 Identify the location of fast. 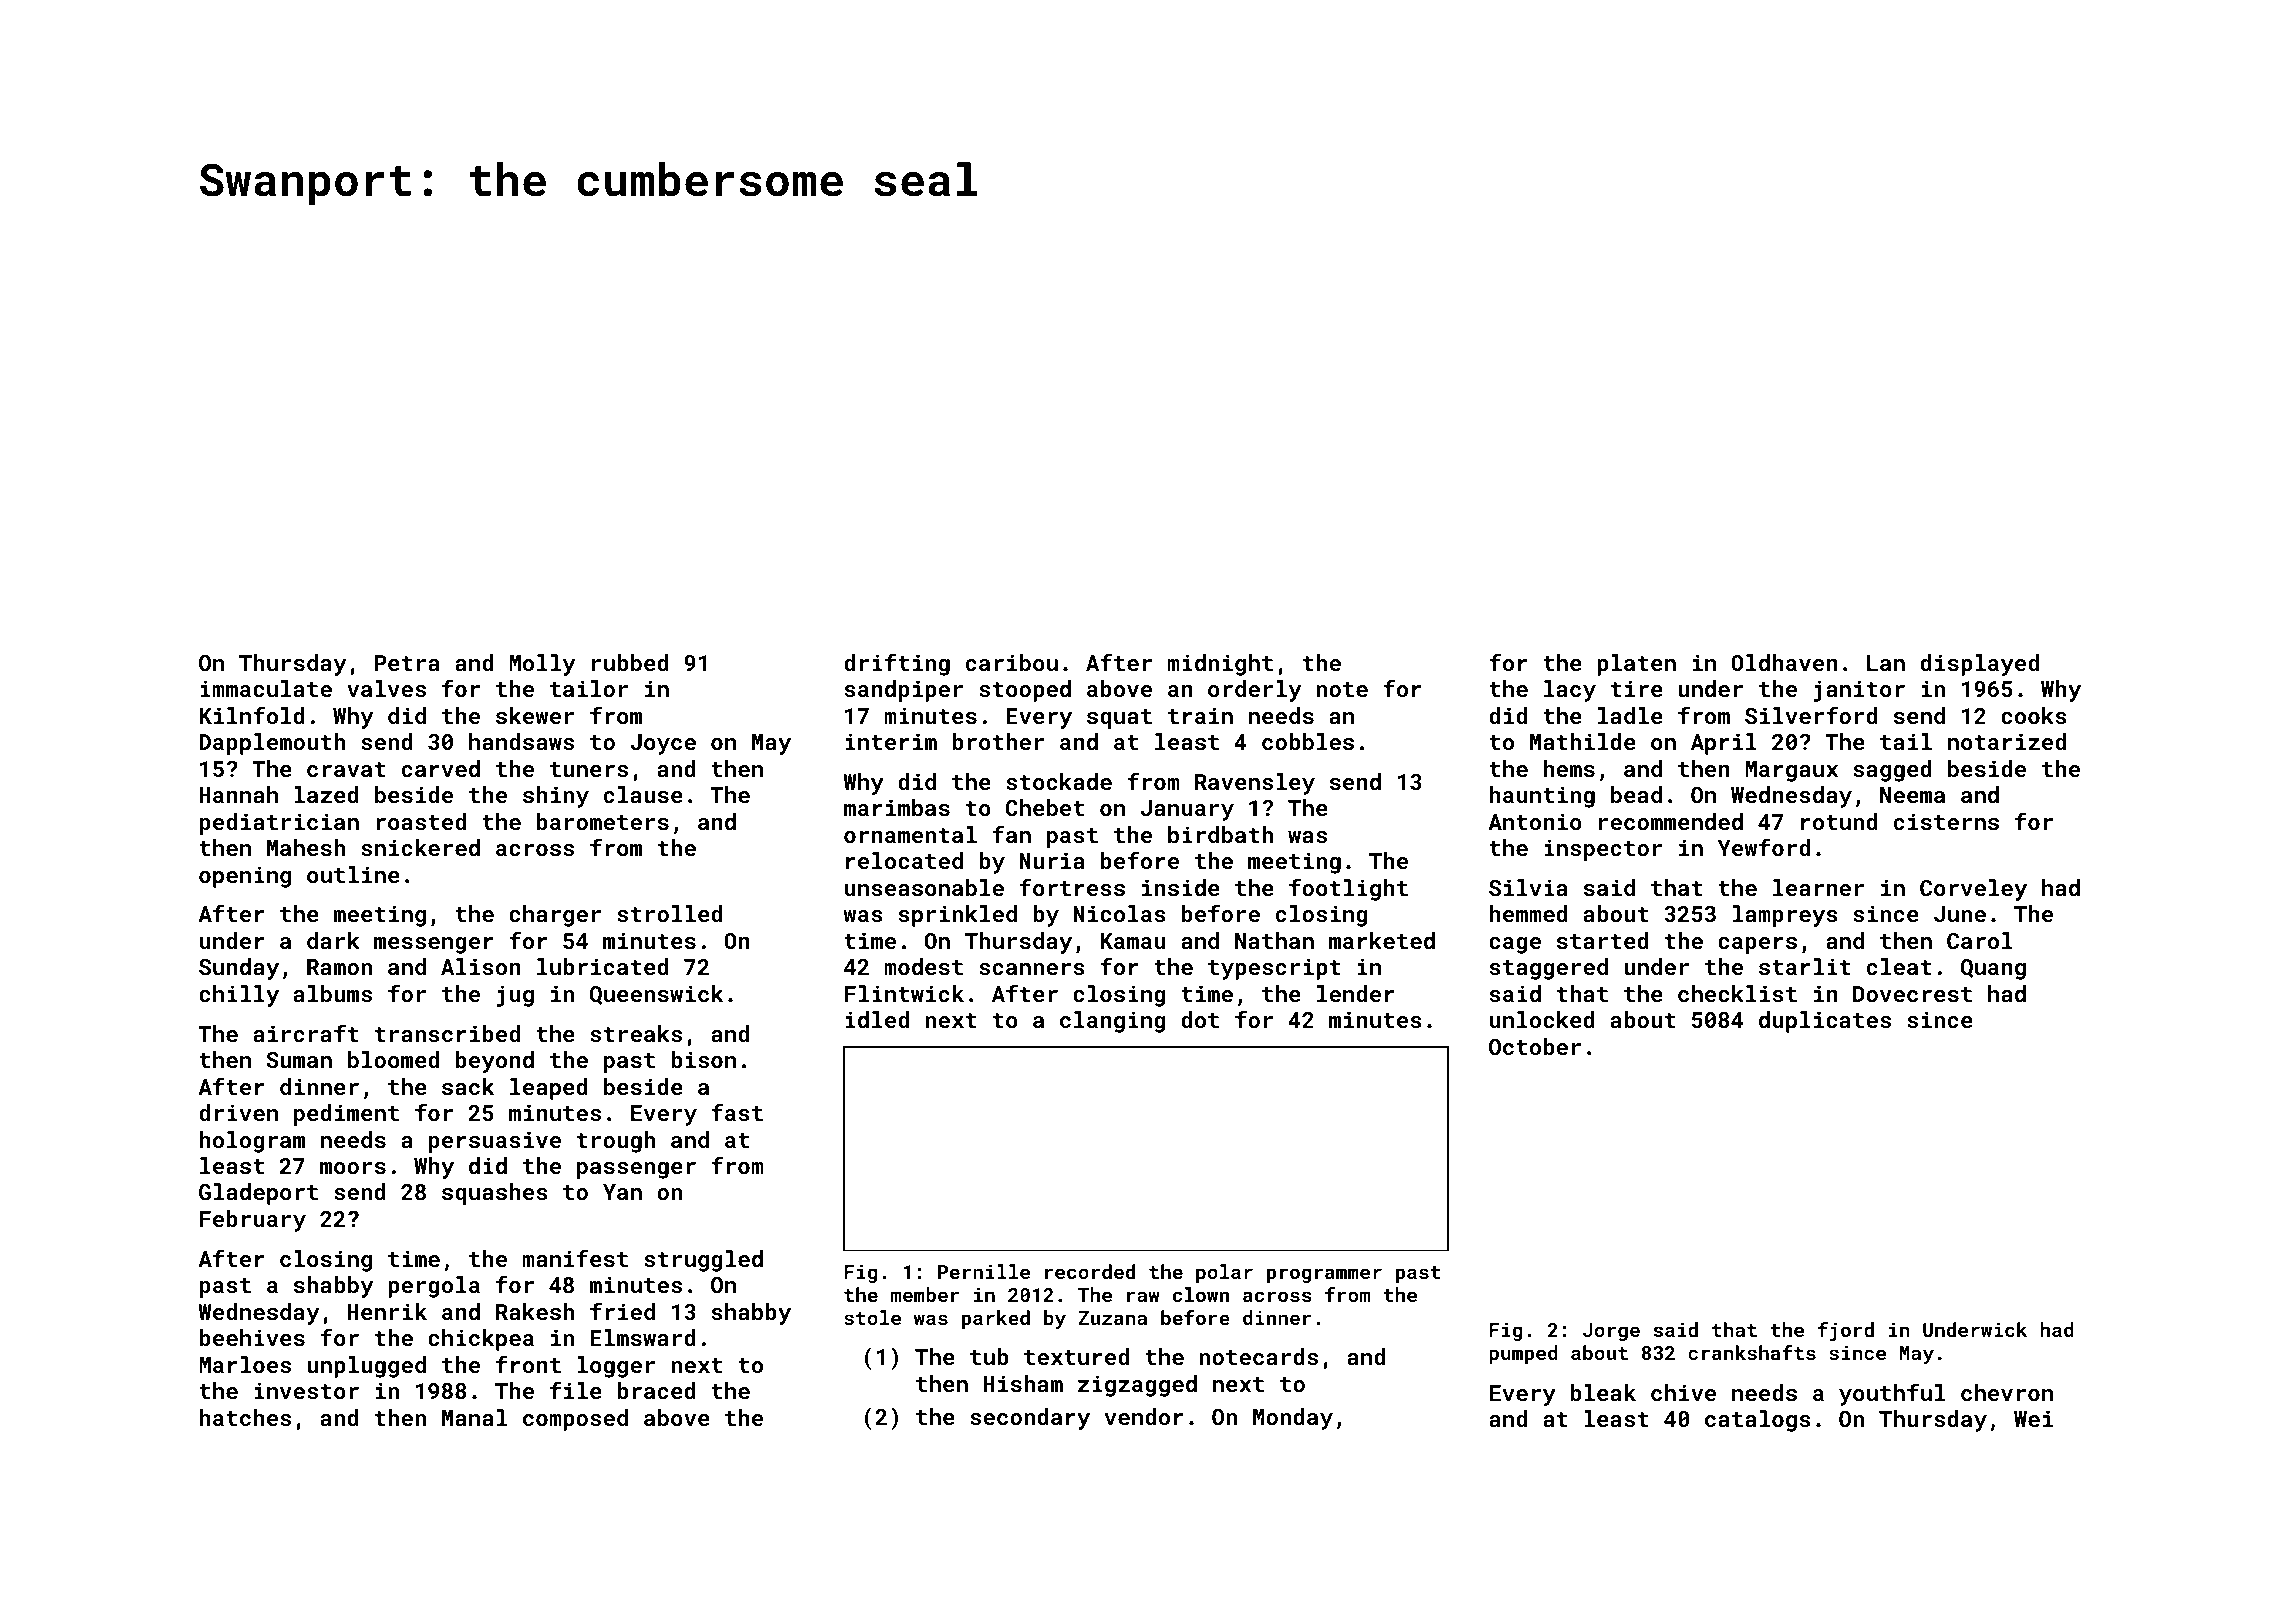
(737, 1112).
